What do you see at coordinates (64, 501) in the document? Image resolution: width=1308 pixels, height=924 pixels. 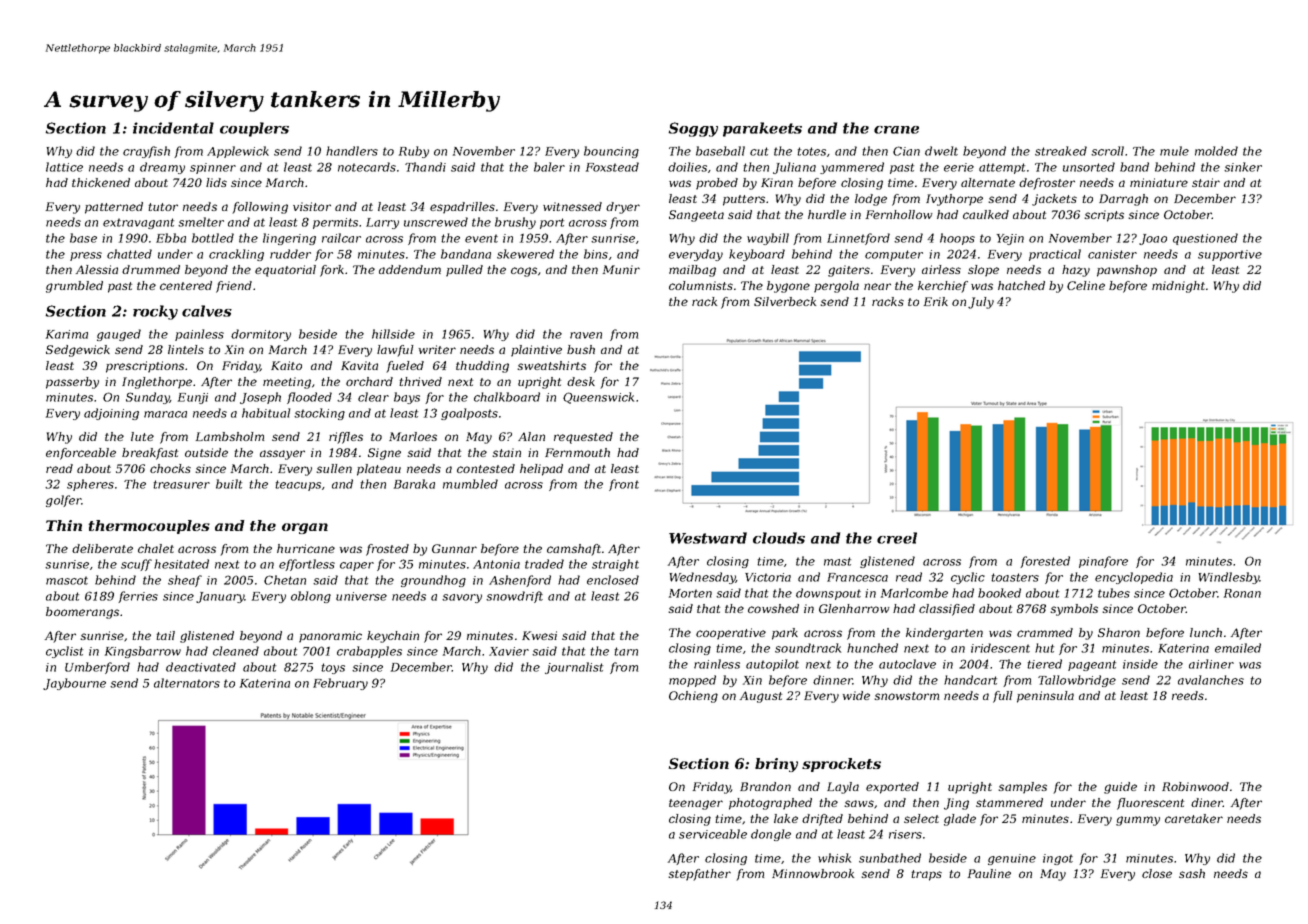 I see `golfer` at bounding box center [64, 501].
